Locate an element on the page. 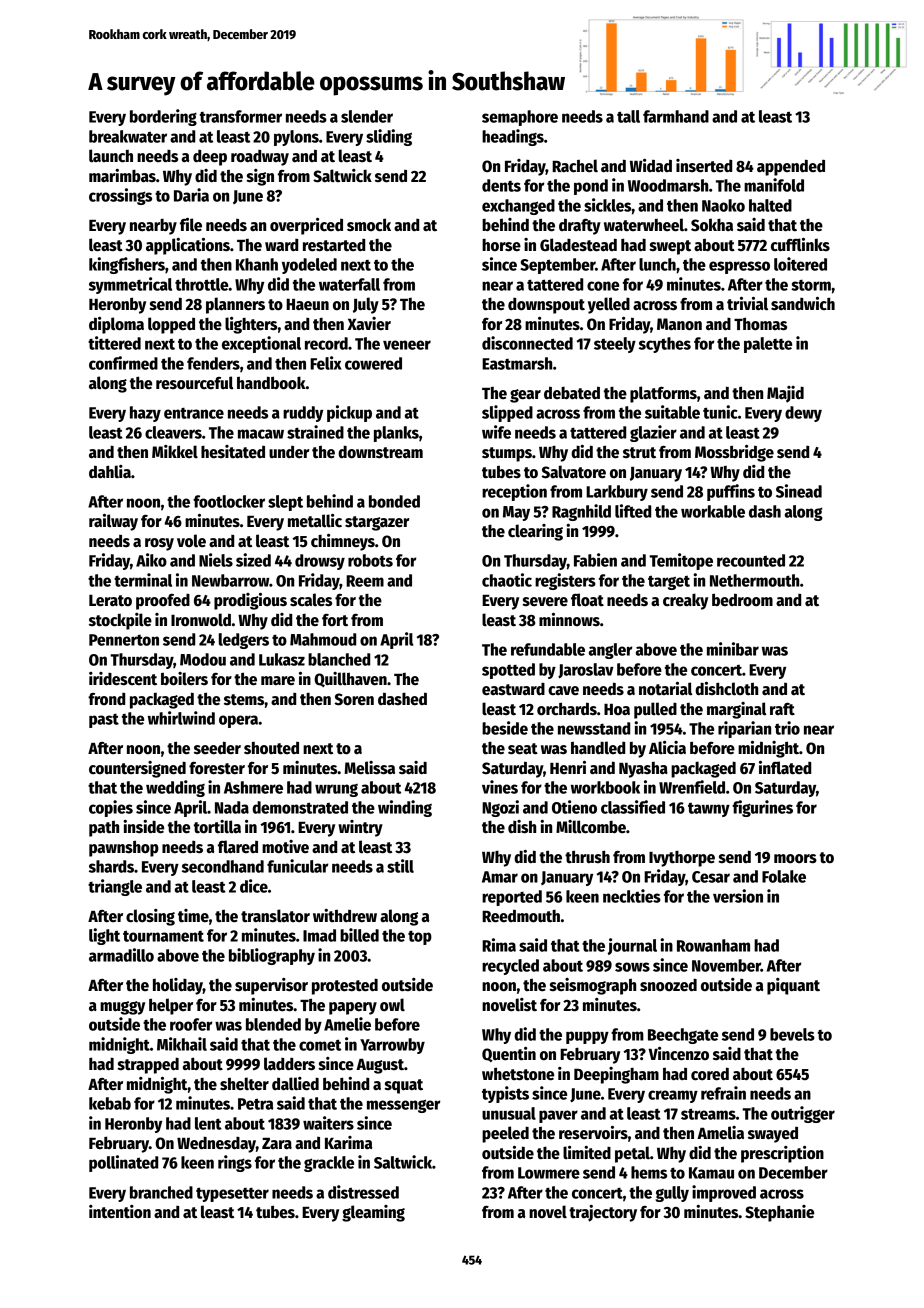 The image size is (924, 1308). Cesar is located at coordinates (711, 877).
